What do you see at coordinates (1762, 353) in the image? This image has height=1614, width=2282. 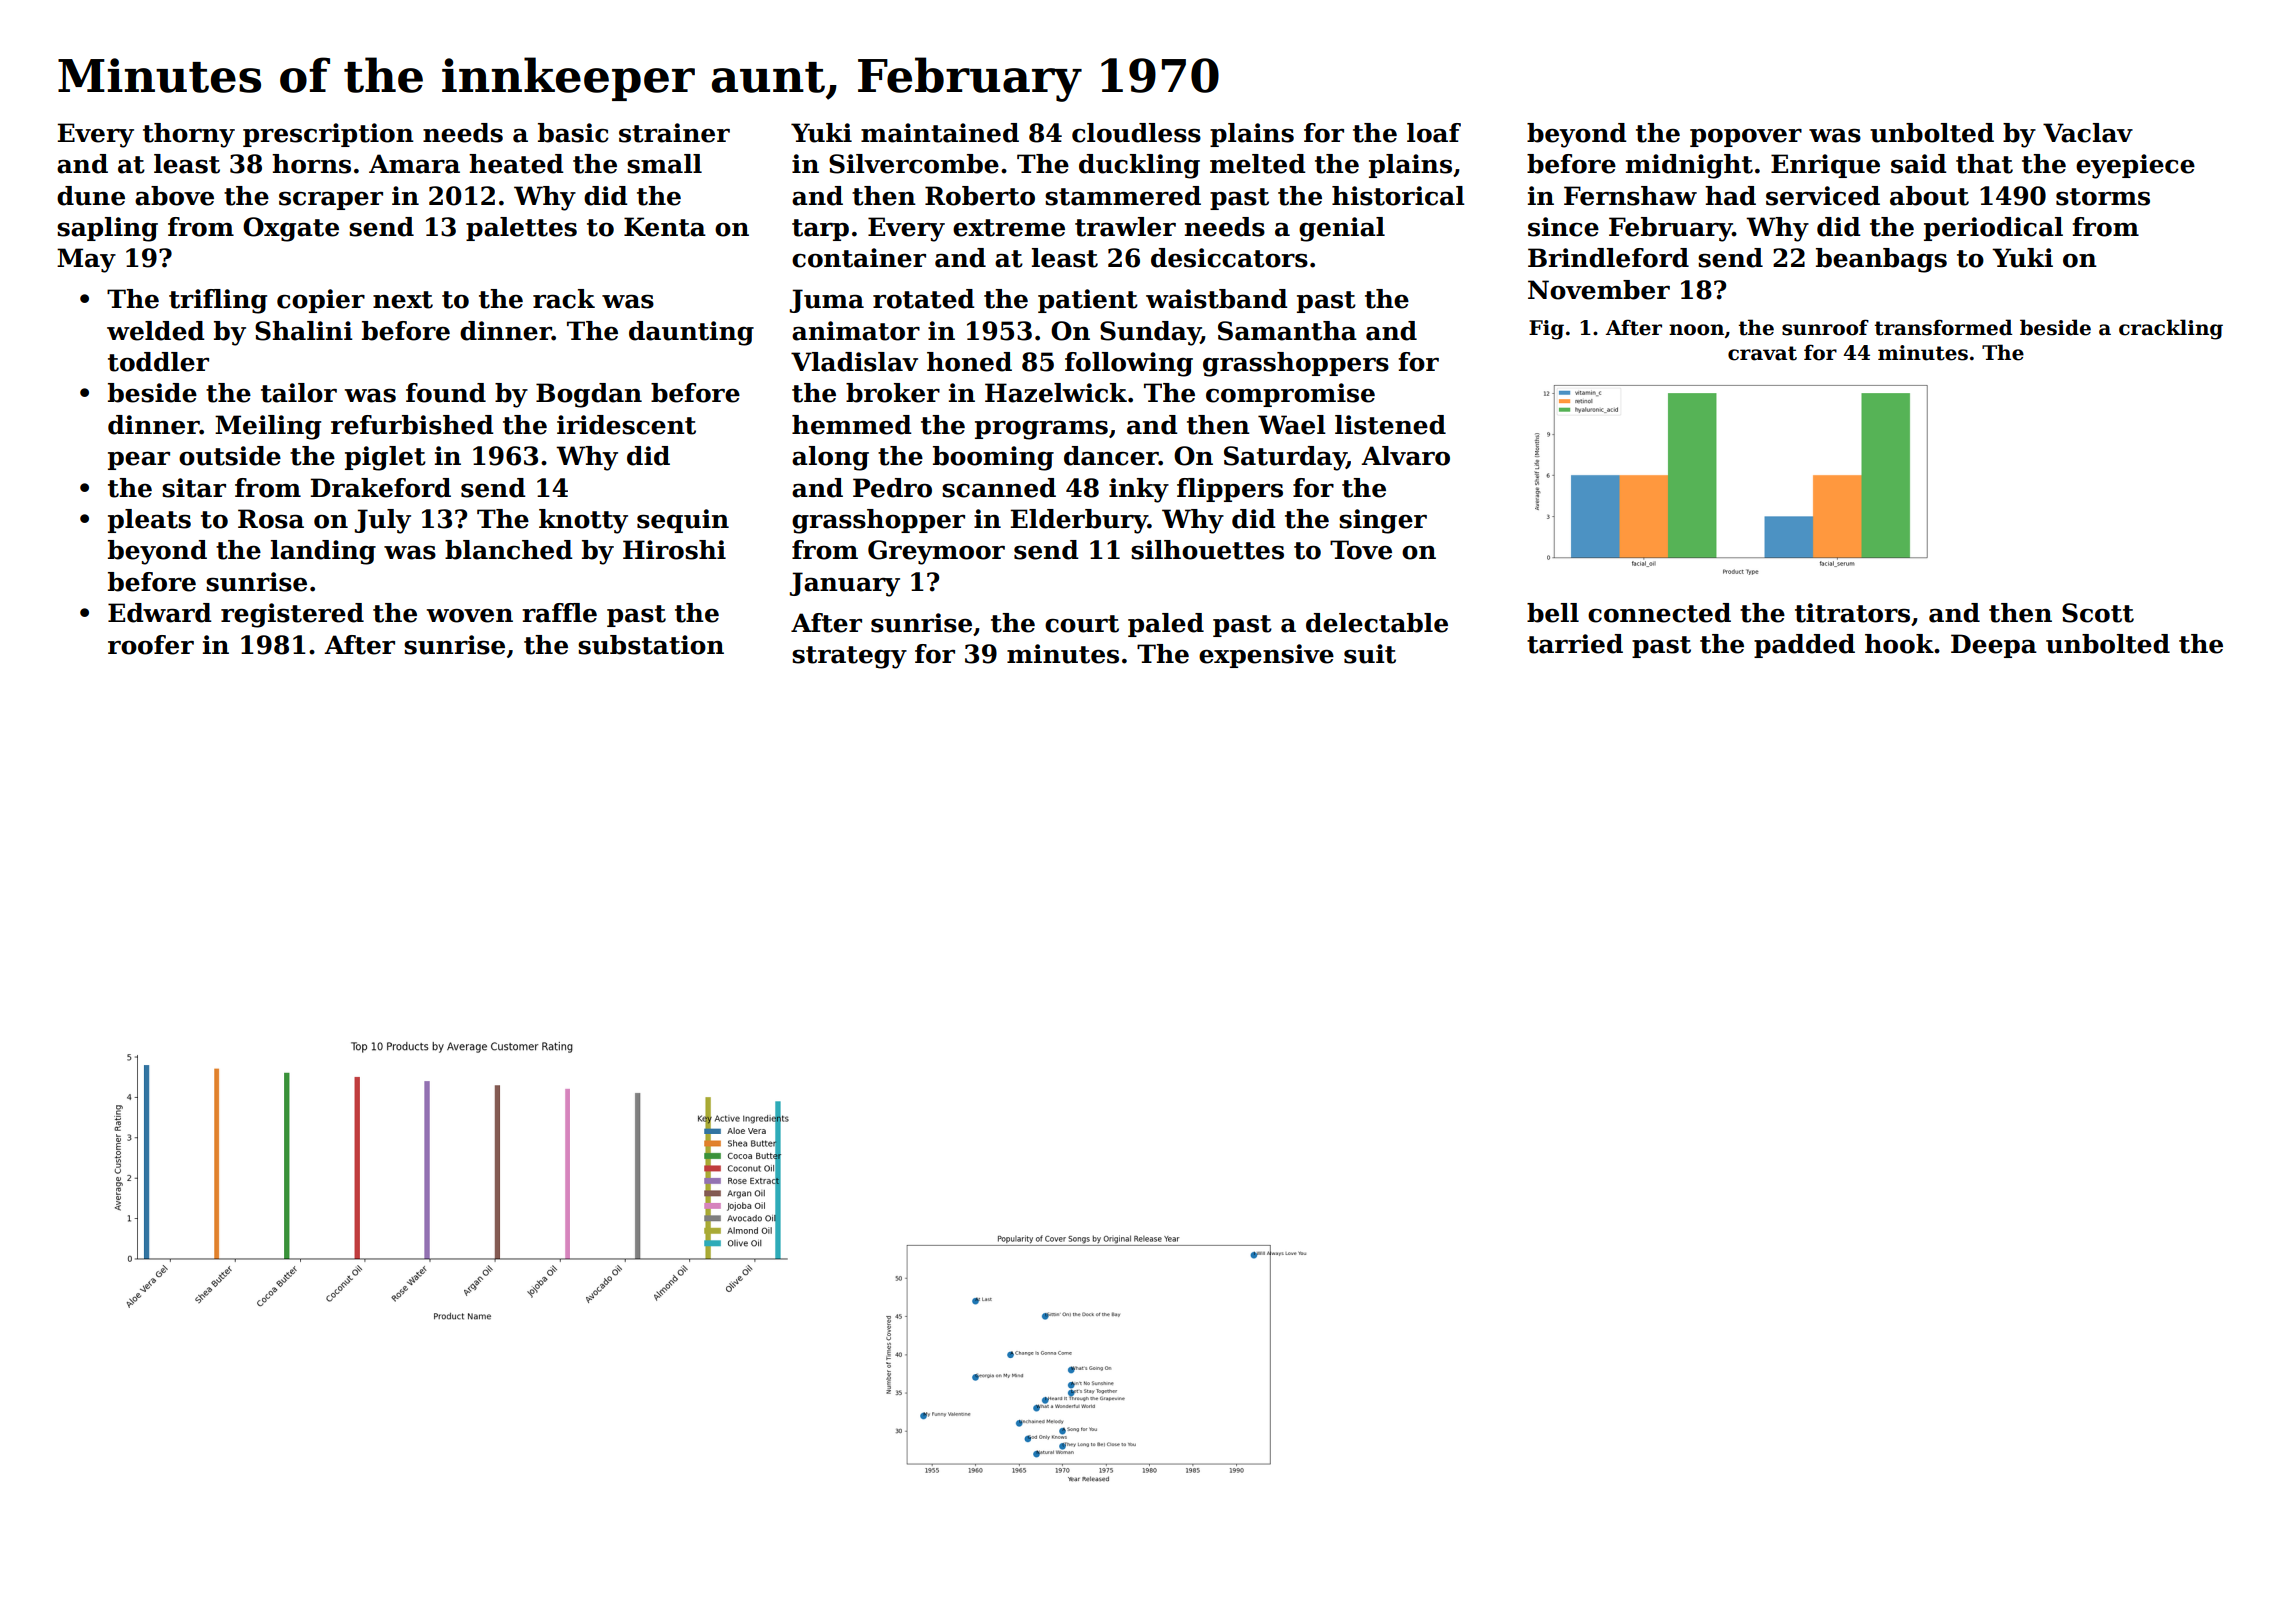 I see `cravat` at bounding box center [1762, 353].
